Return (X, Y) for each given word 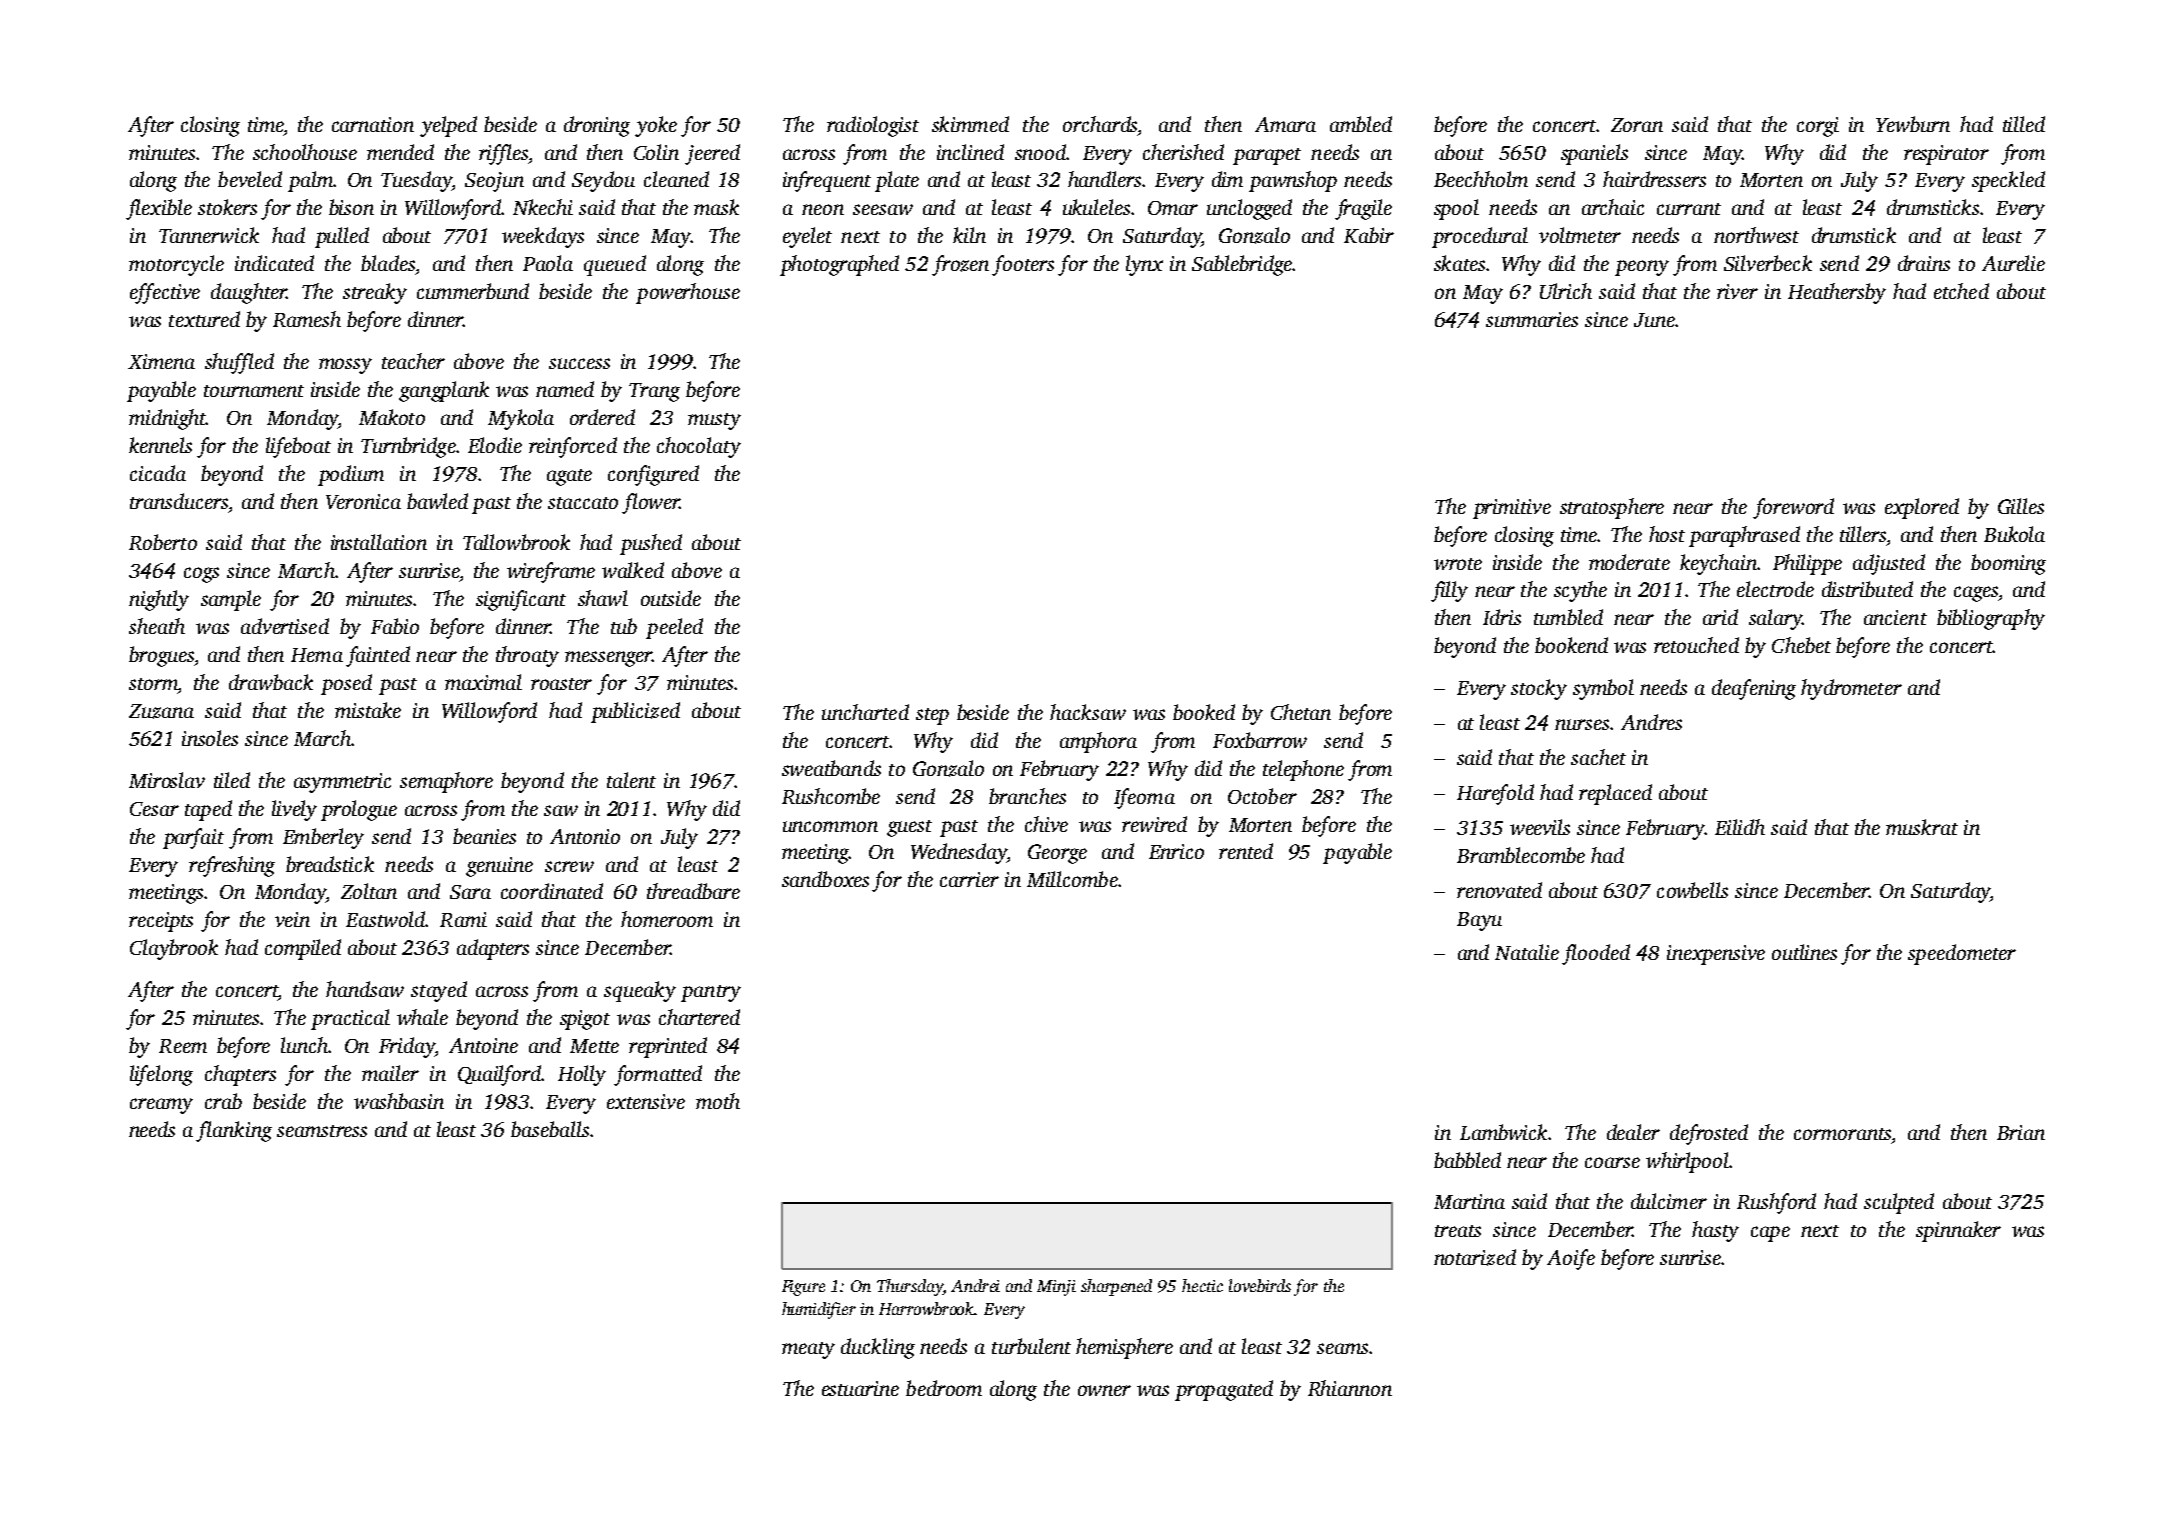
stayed (439, 991)
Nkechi (543, 207)
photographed (839, 265)
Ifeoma (1144, 798)
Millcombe (1072, 879)
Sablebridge (1242, 265)
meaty (808, 1350)
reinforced (573, 447)
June (1654, 320)
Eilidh (1740, 827)
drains (1924, 263)
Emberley (323, 838)
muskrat (1922, 827)
